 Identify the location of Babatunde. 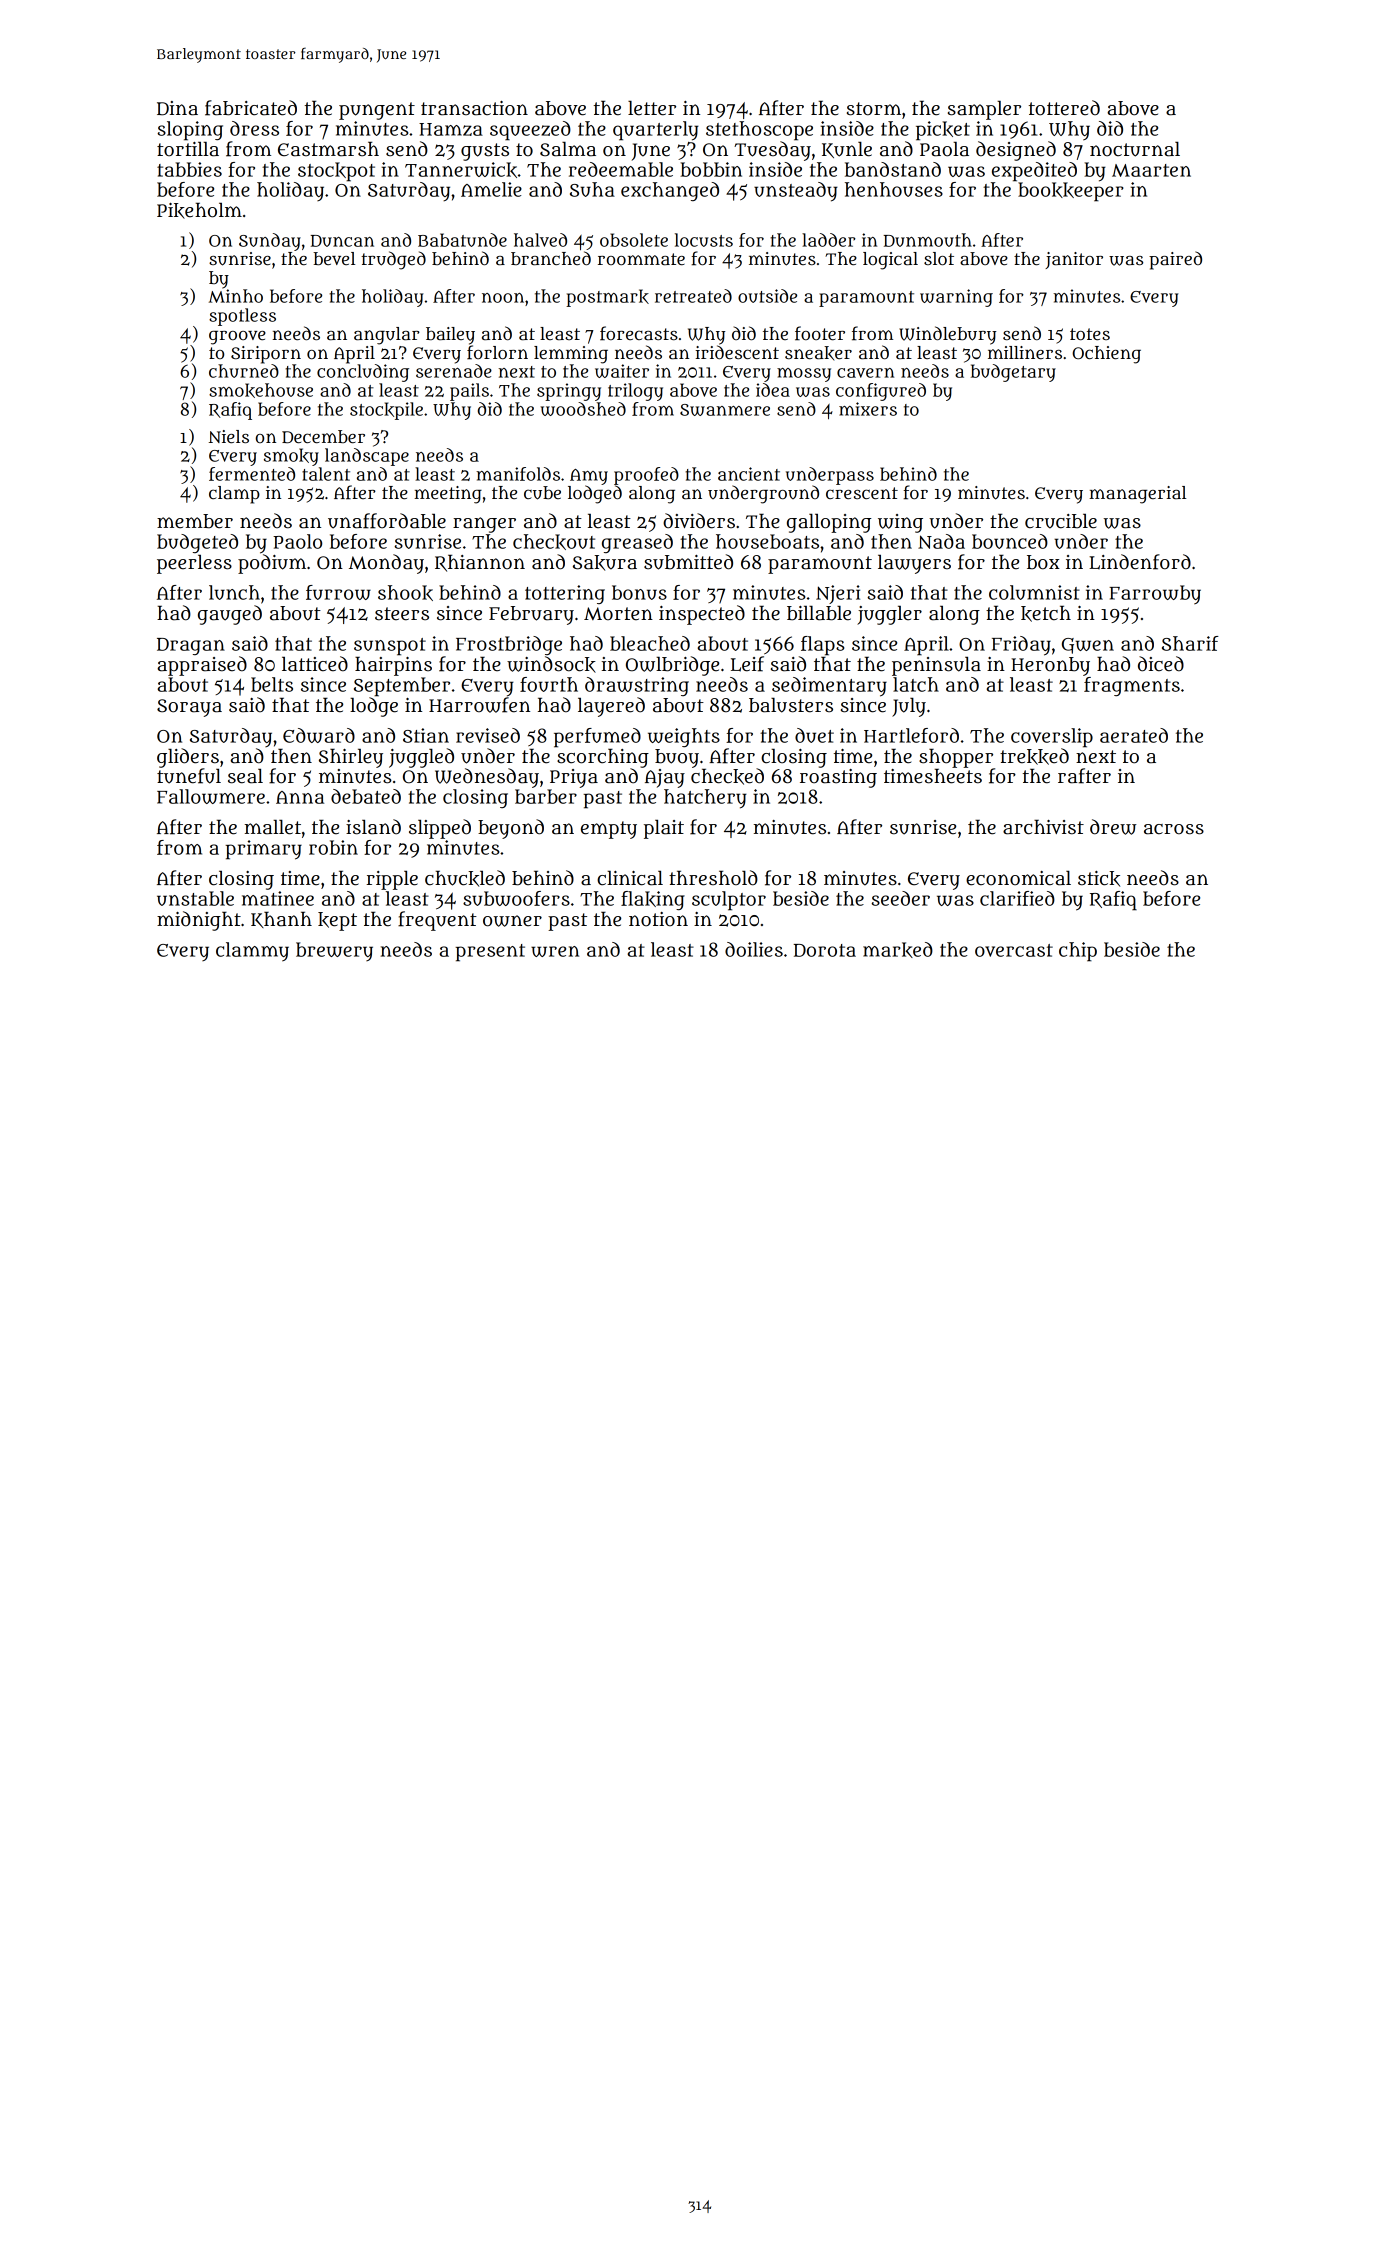
(462, 240).
